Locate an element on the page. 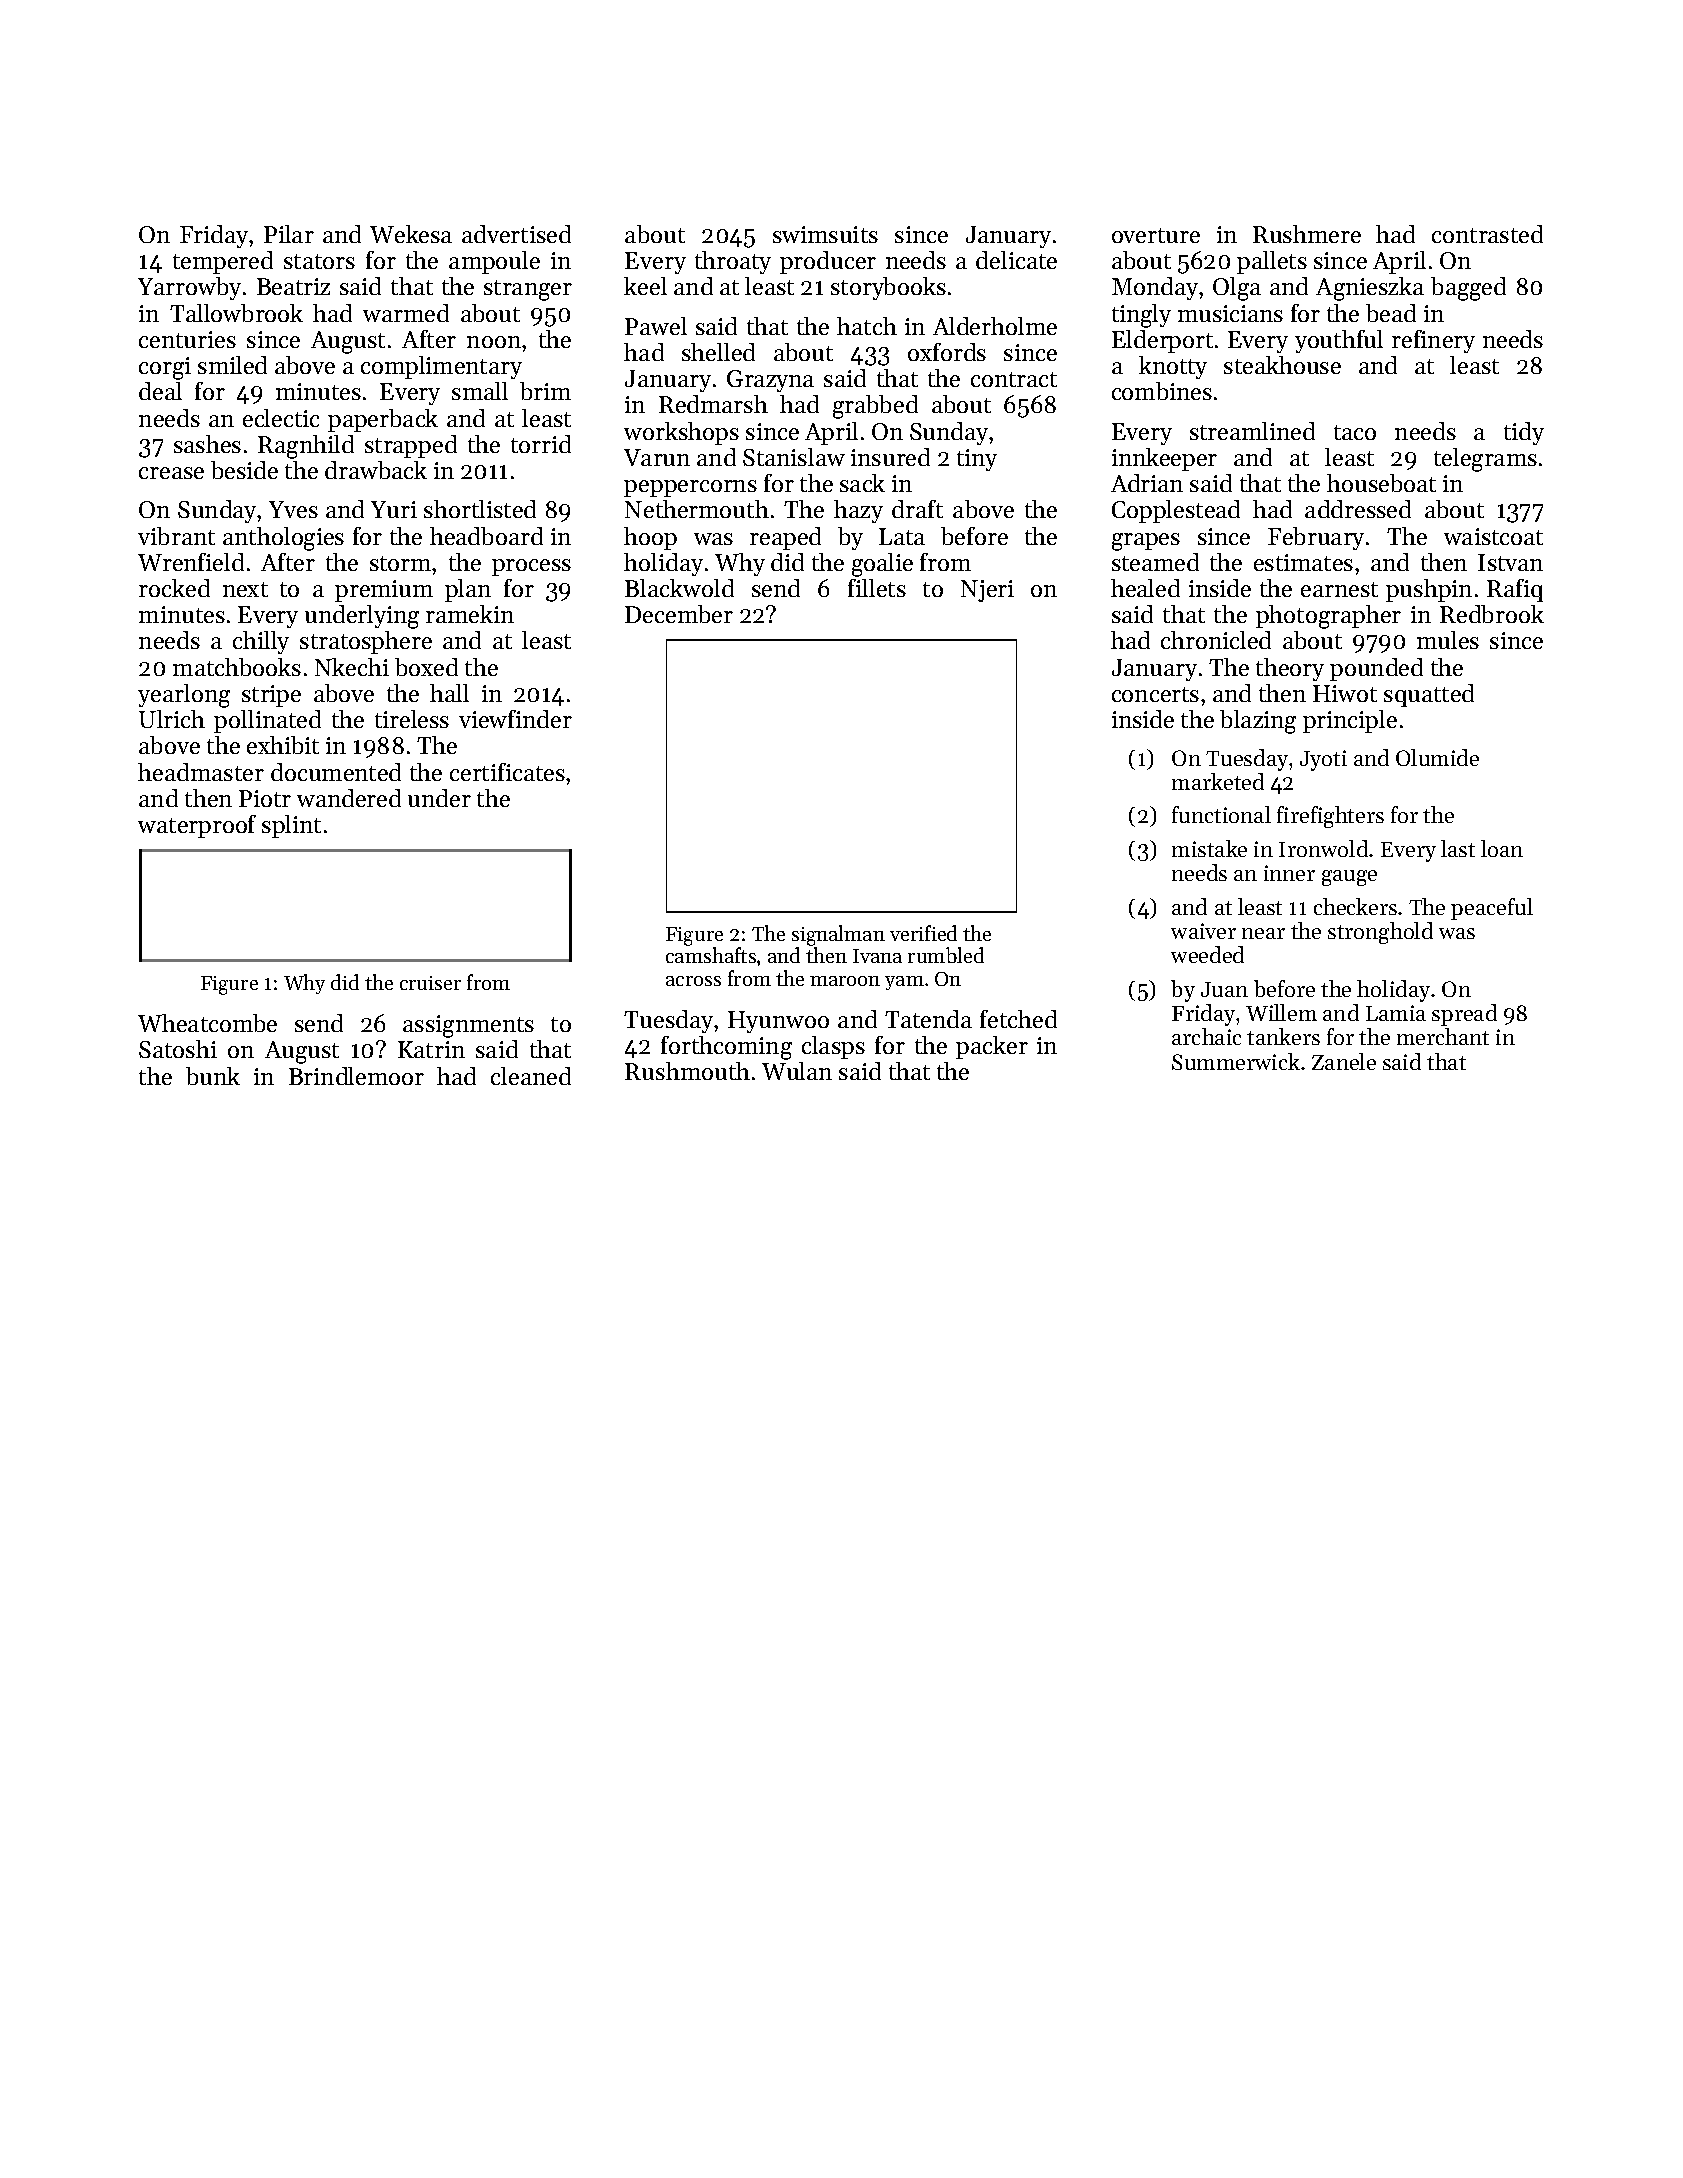  Wheatcombe is located at coordinates (207, 1023).
